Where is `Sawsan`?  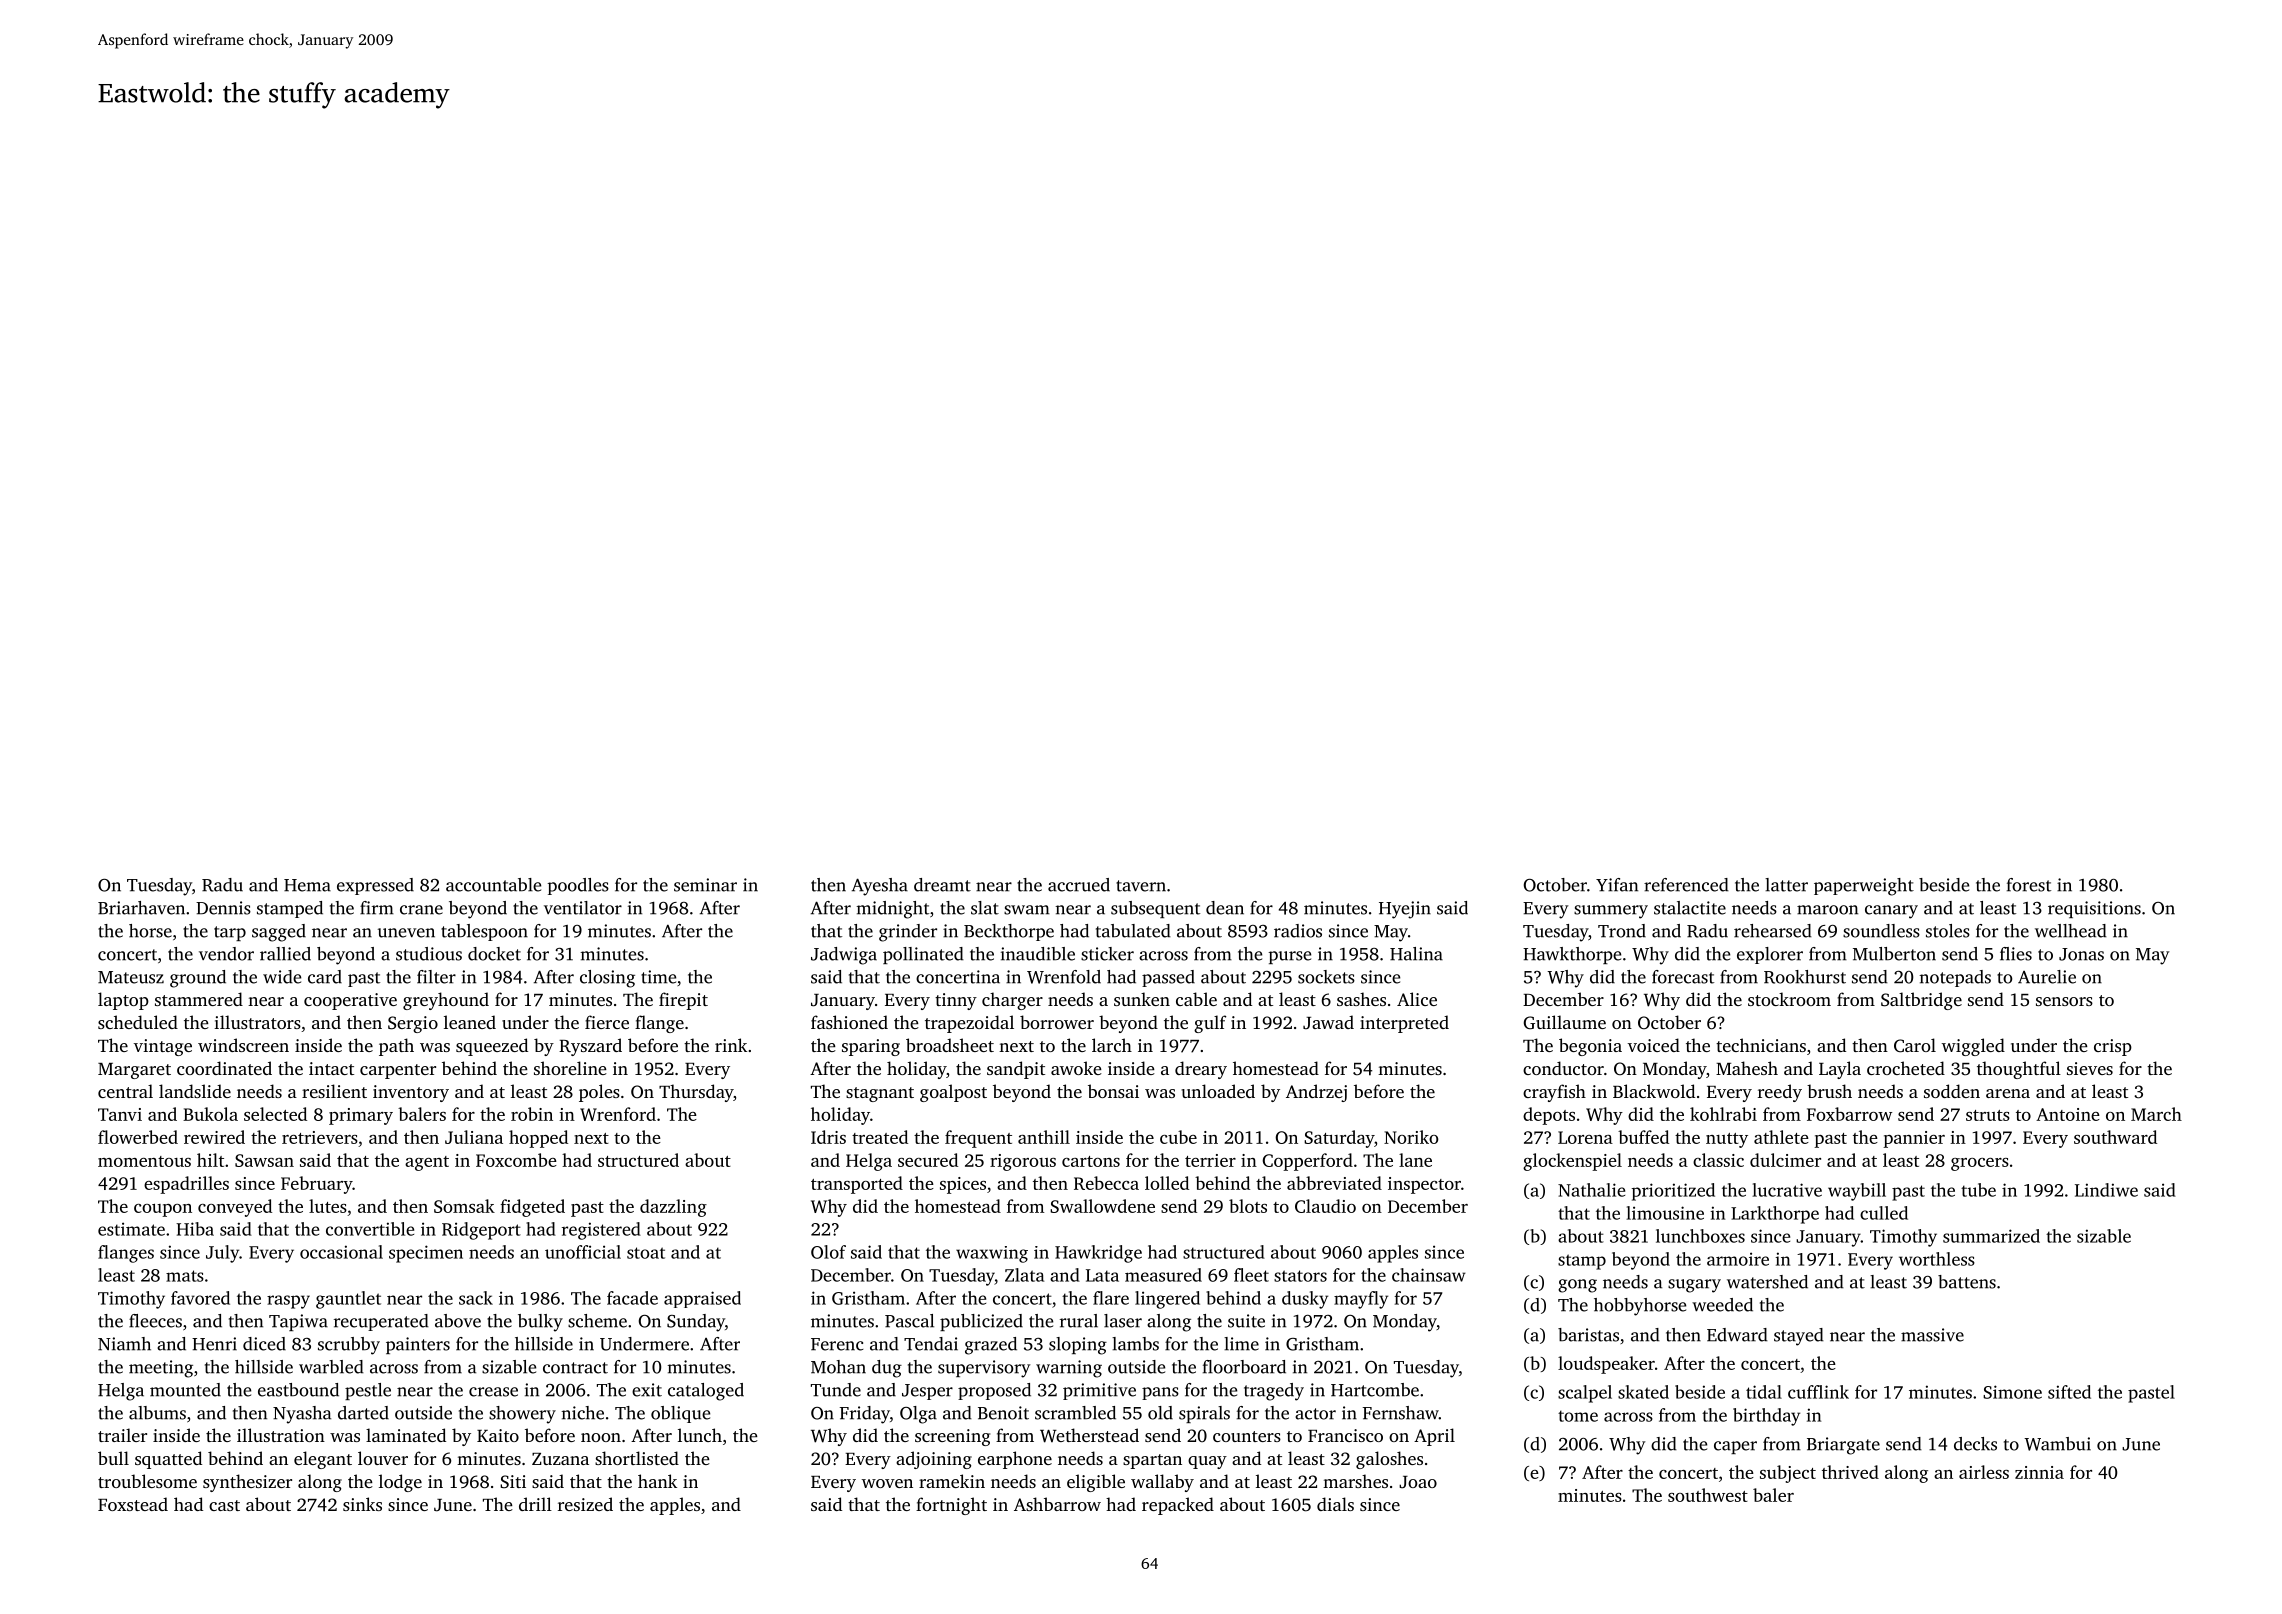 Sawsan is located at coordinates (264, 1160).
